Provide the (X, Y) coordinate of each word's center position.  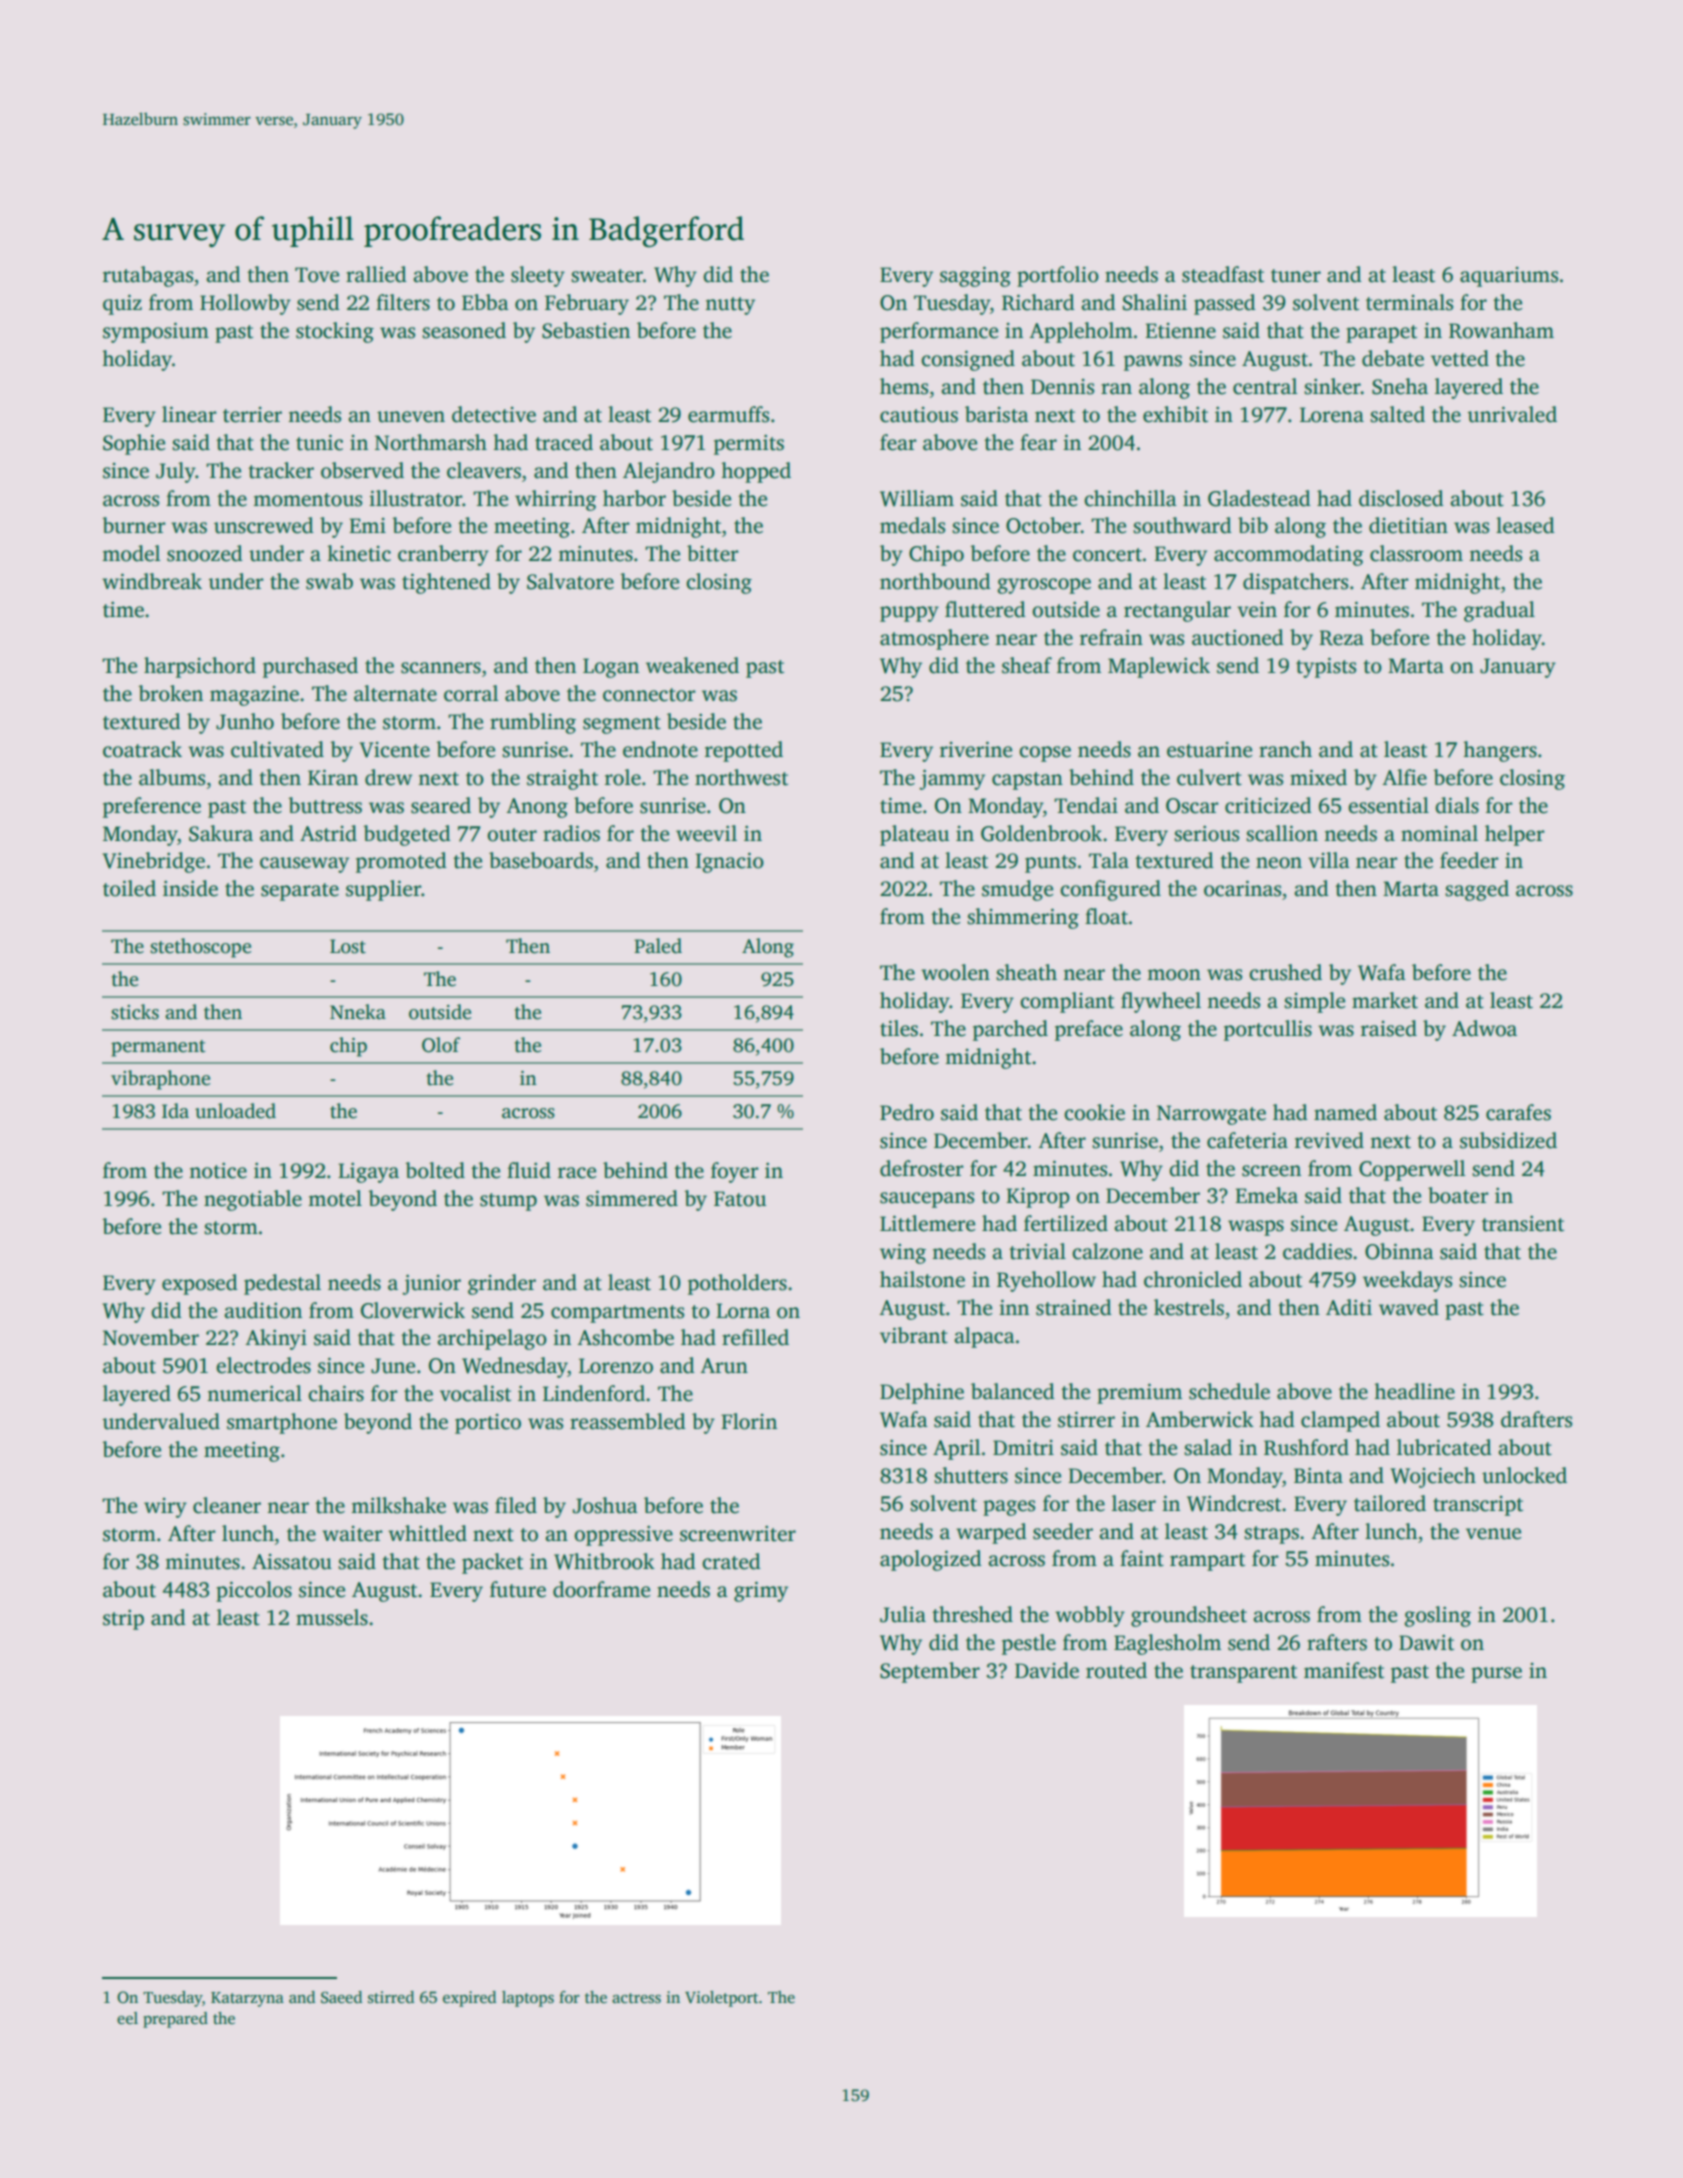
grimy (761, 1591)
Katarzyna (247, 1999)
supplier (383, 890)
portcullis (1268, 1030)
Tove (317, 275)
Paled (658, 946)
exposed (200, 1284)
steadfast (1223, 274)
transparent (1243, 1674)
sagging (975, 276)
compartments (617, 1314)
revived (1329, 1140)
